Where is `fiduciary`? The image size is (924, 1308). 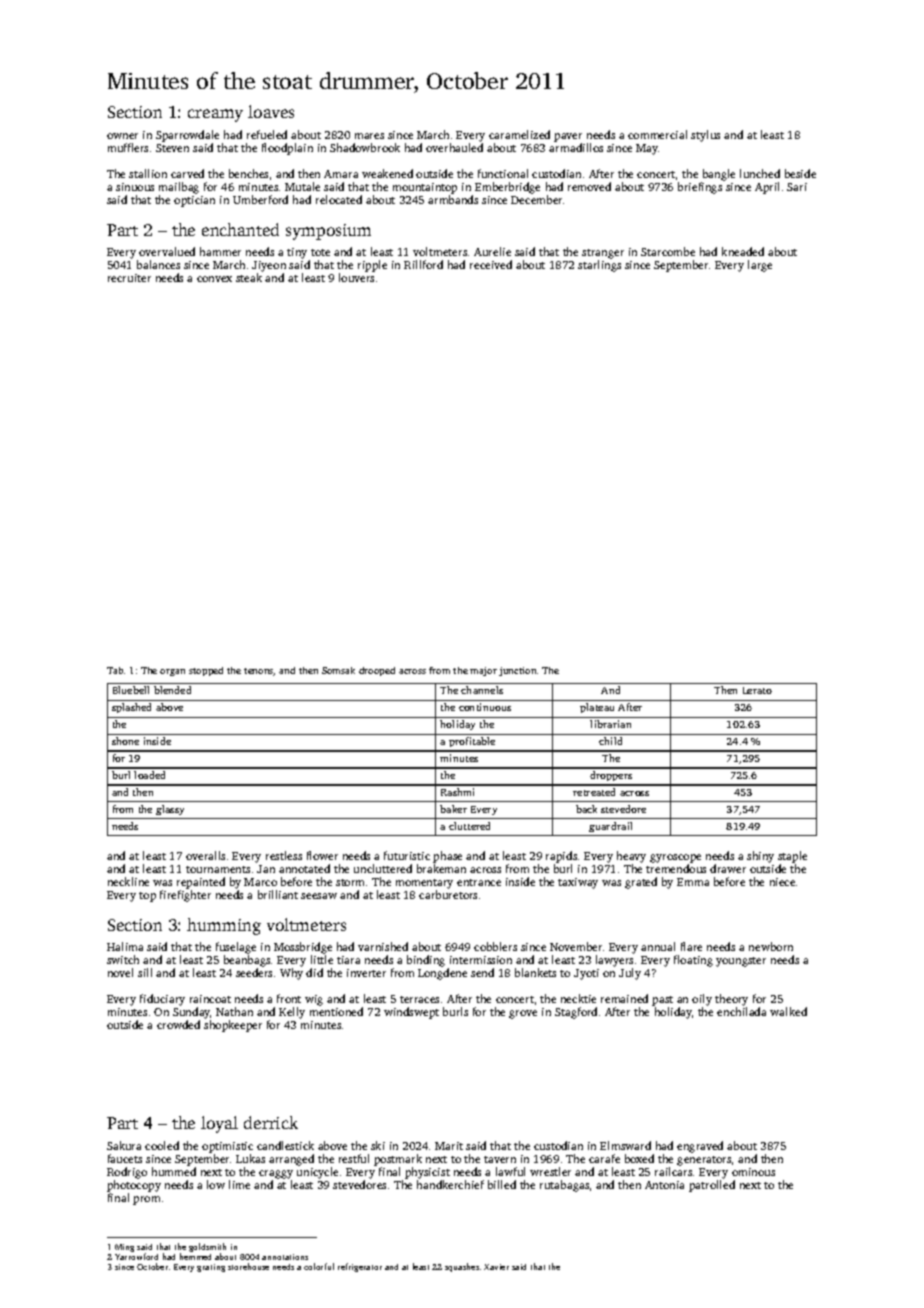 fiduciary is located at coordinates (162, 1000).
